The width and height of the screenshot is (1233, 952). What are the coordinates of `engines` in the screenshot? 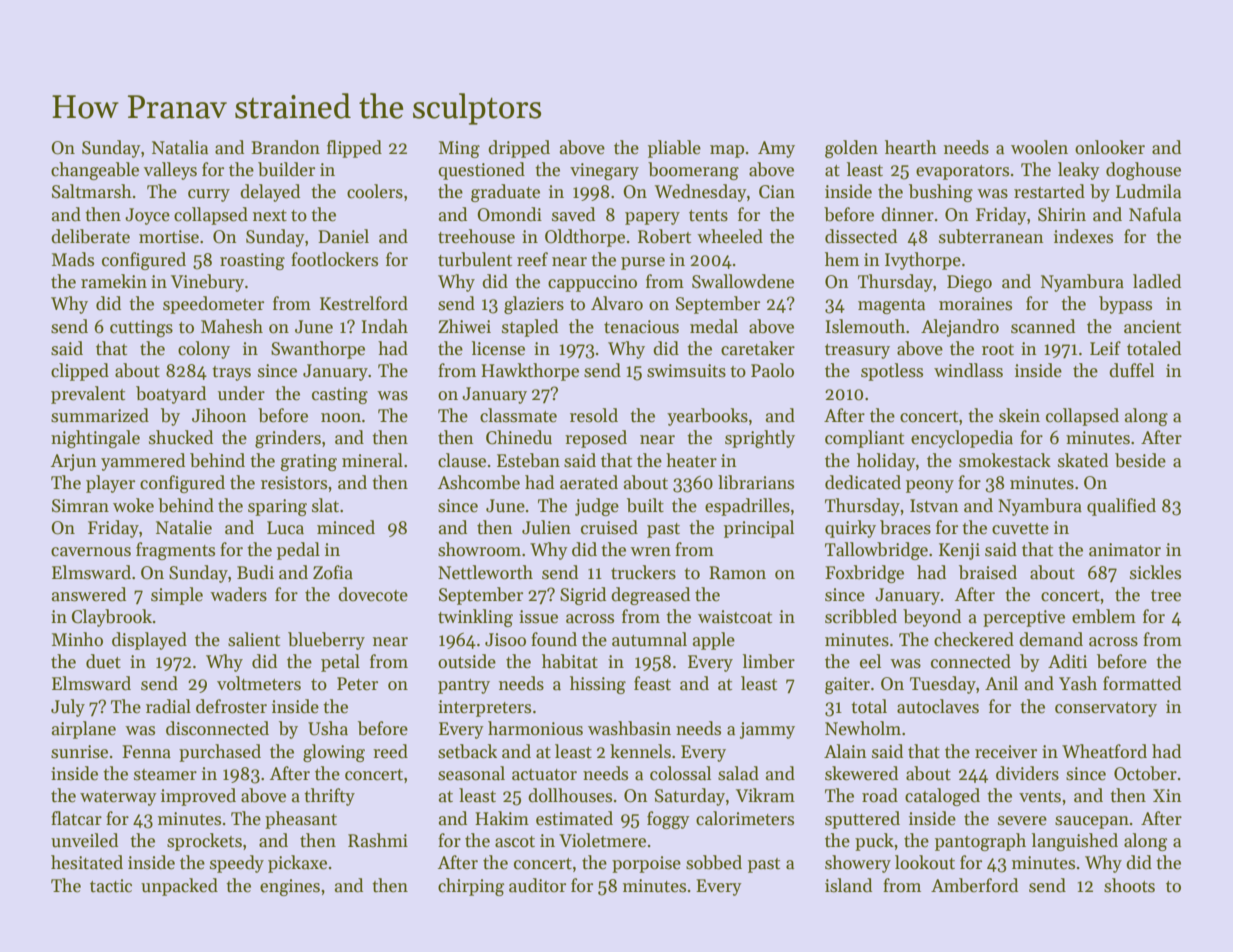 It's located at (290, 887).
